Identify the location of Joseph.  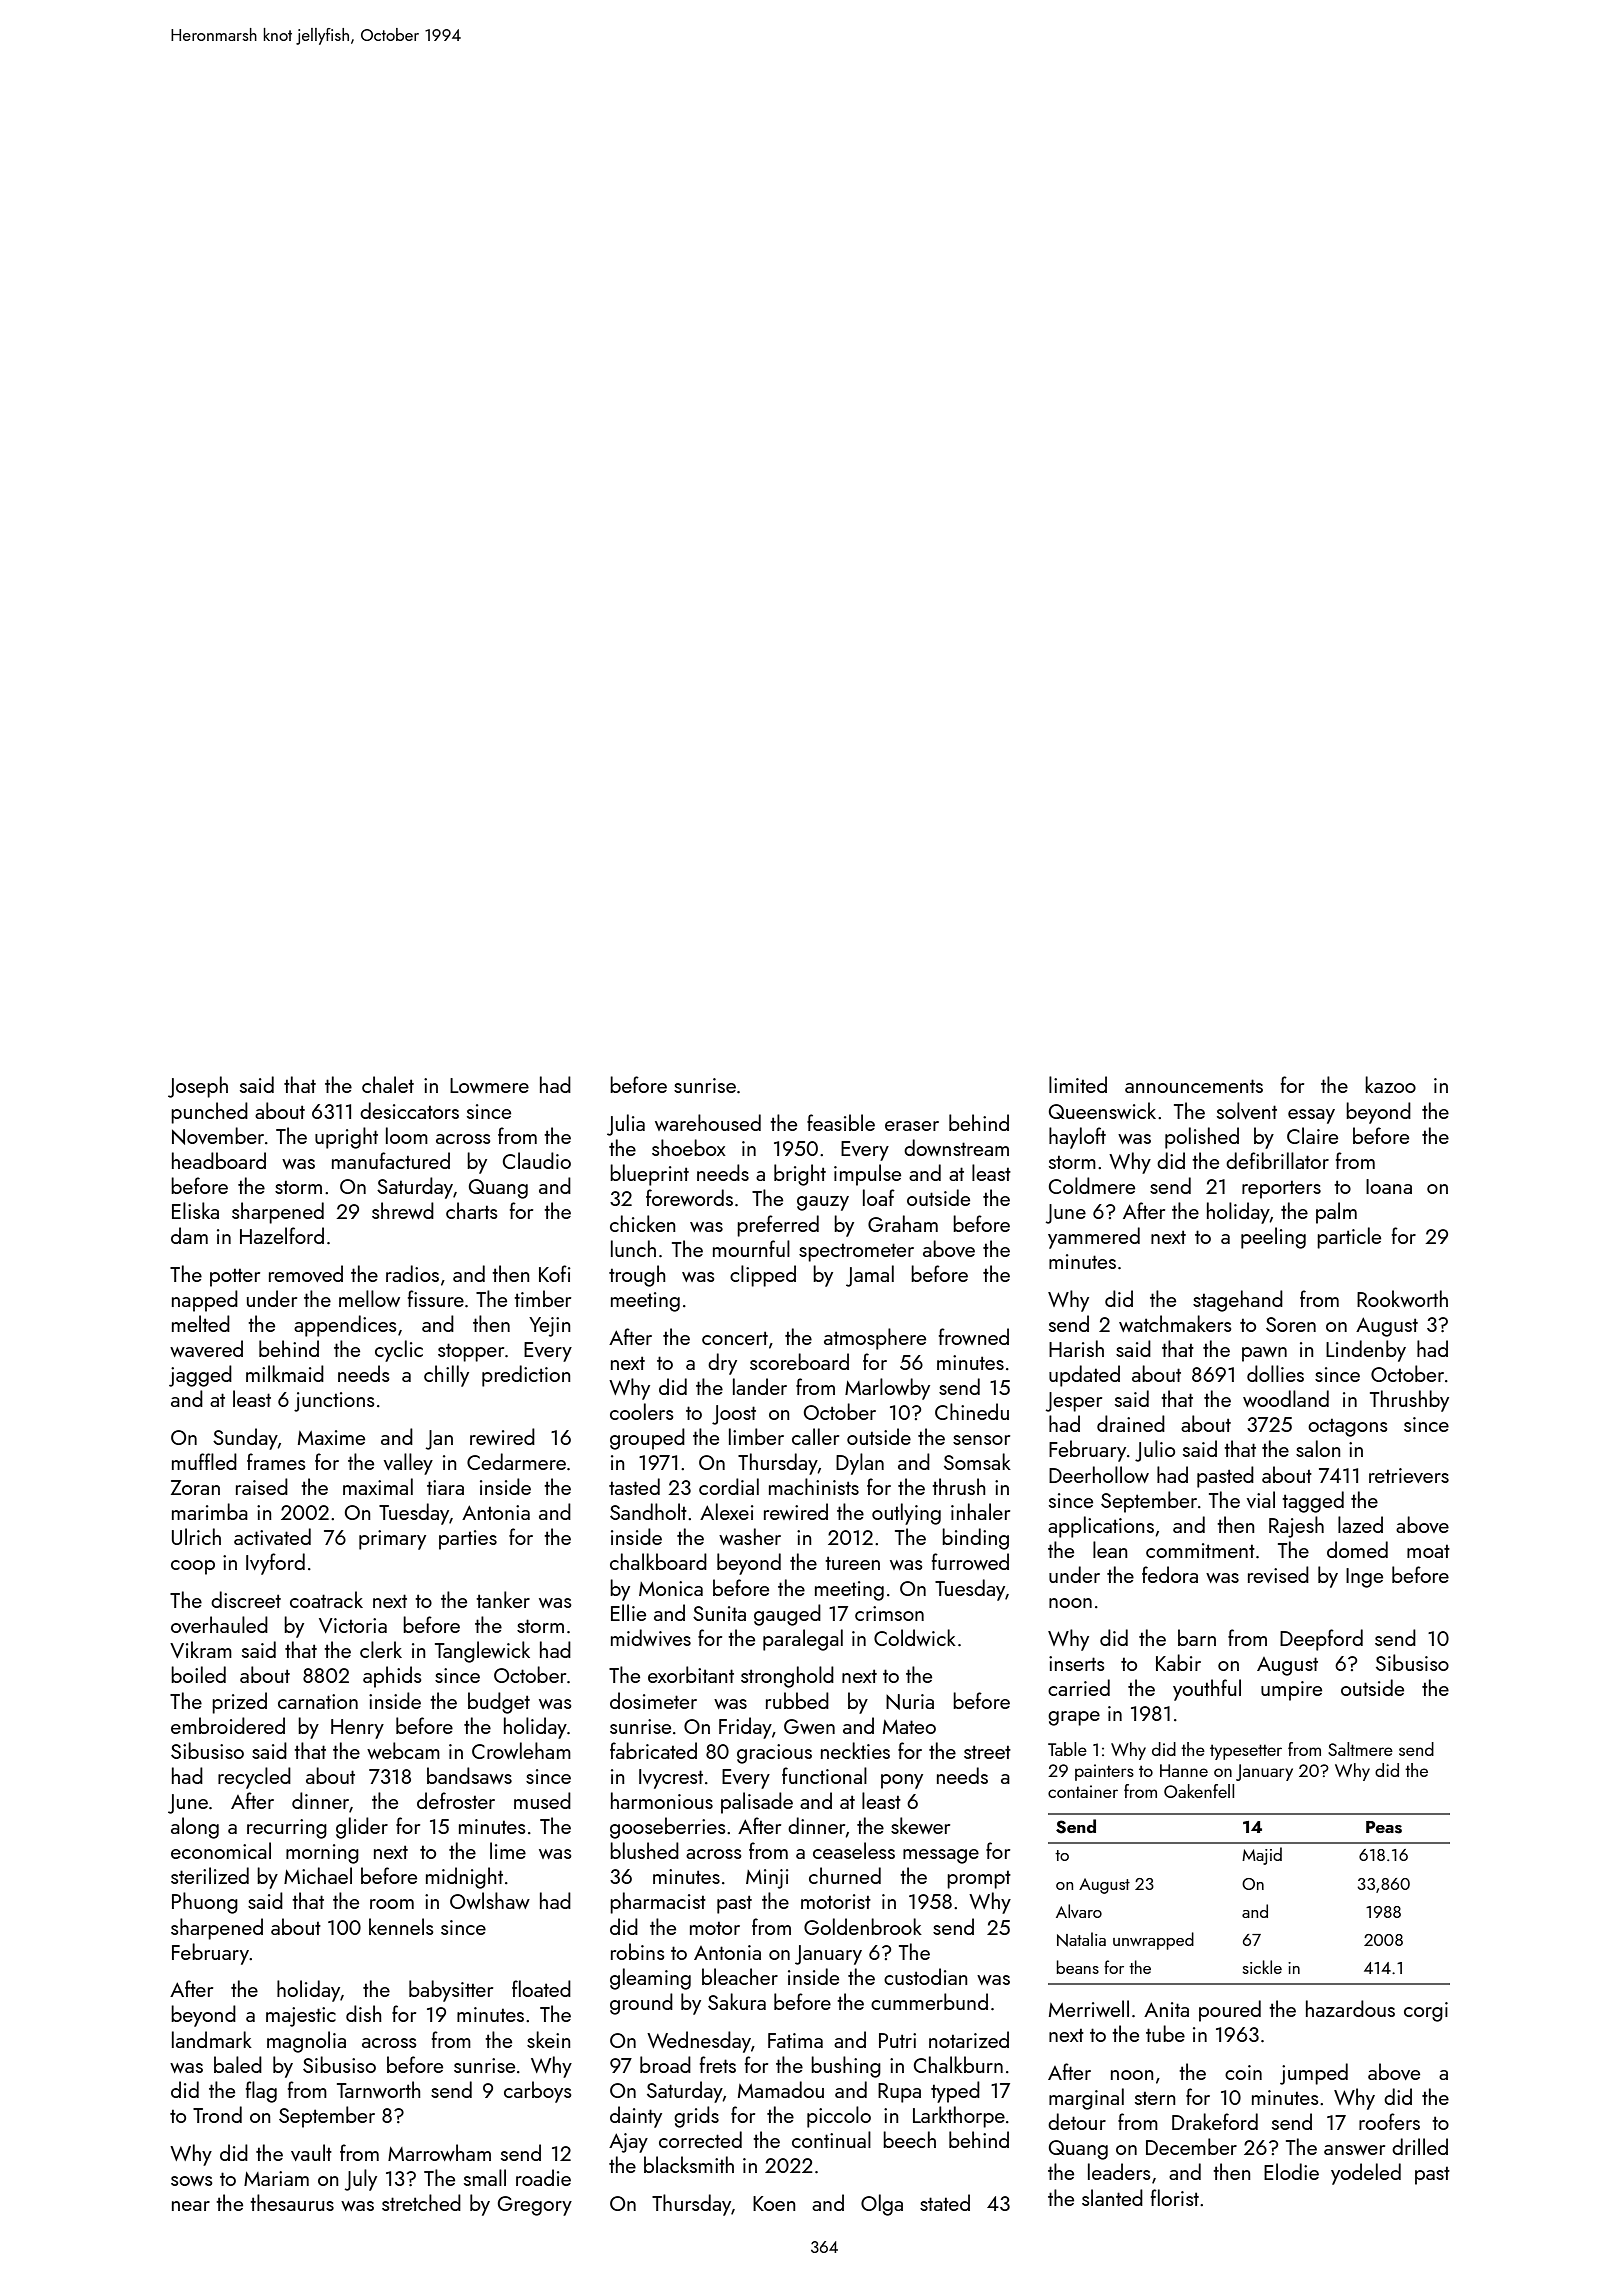
(198, 1087).
